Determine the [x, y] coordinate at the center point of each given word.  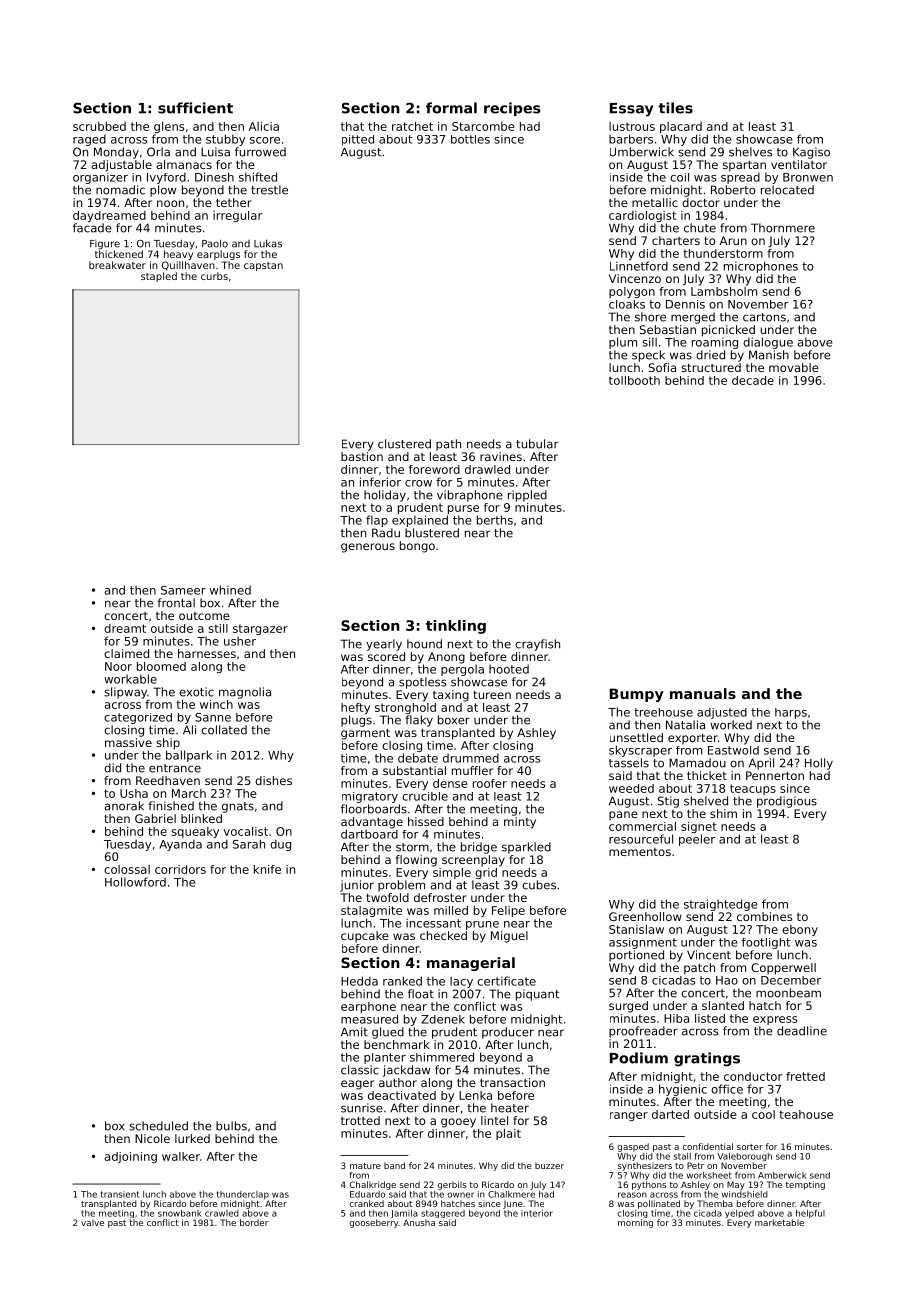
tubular [537, 444]
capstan [263, 266]
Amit [354, 1031]
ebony [800, 930]
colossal [127, 869]
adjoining [131, 1157]
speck [648, 356]
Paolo [215, 243]
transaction [512, 1082]
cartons [764, 317]
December [791, 980]
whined [230, 590]
